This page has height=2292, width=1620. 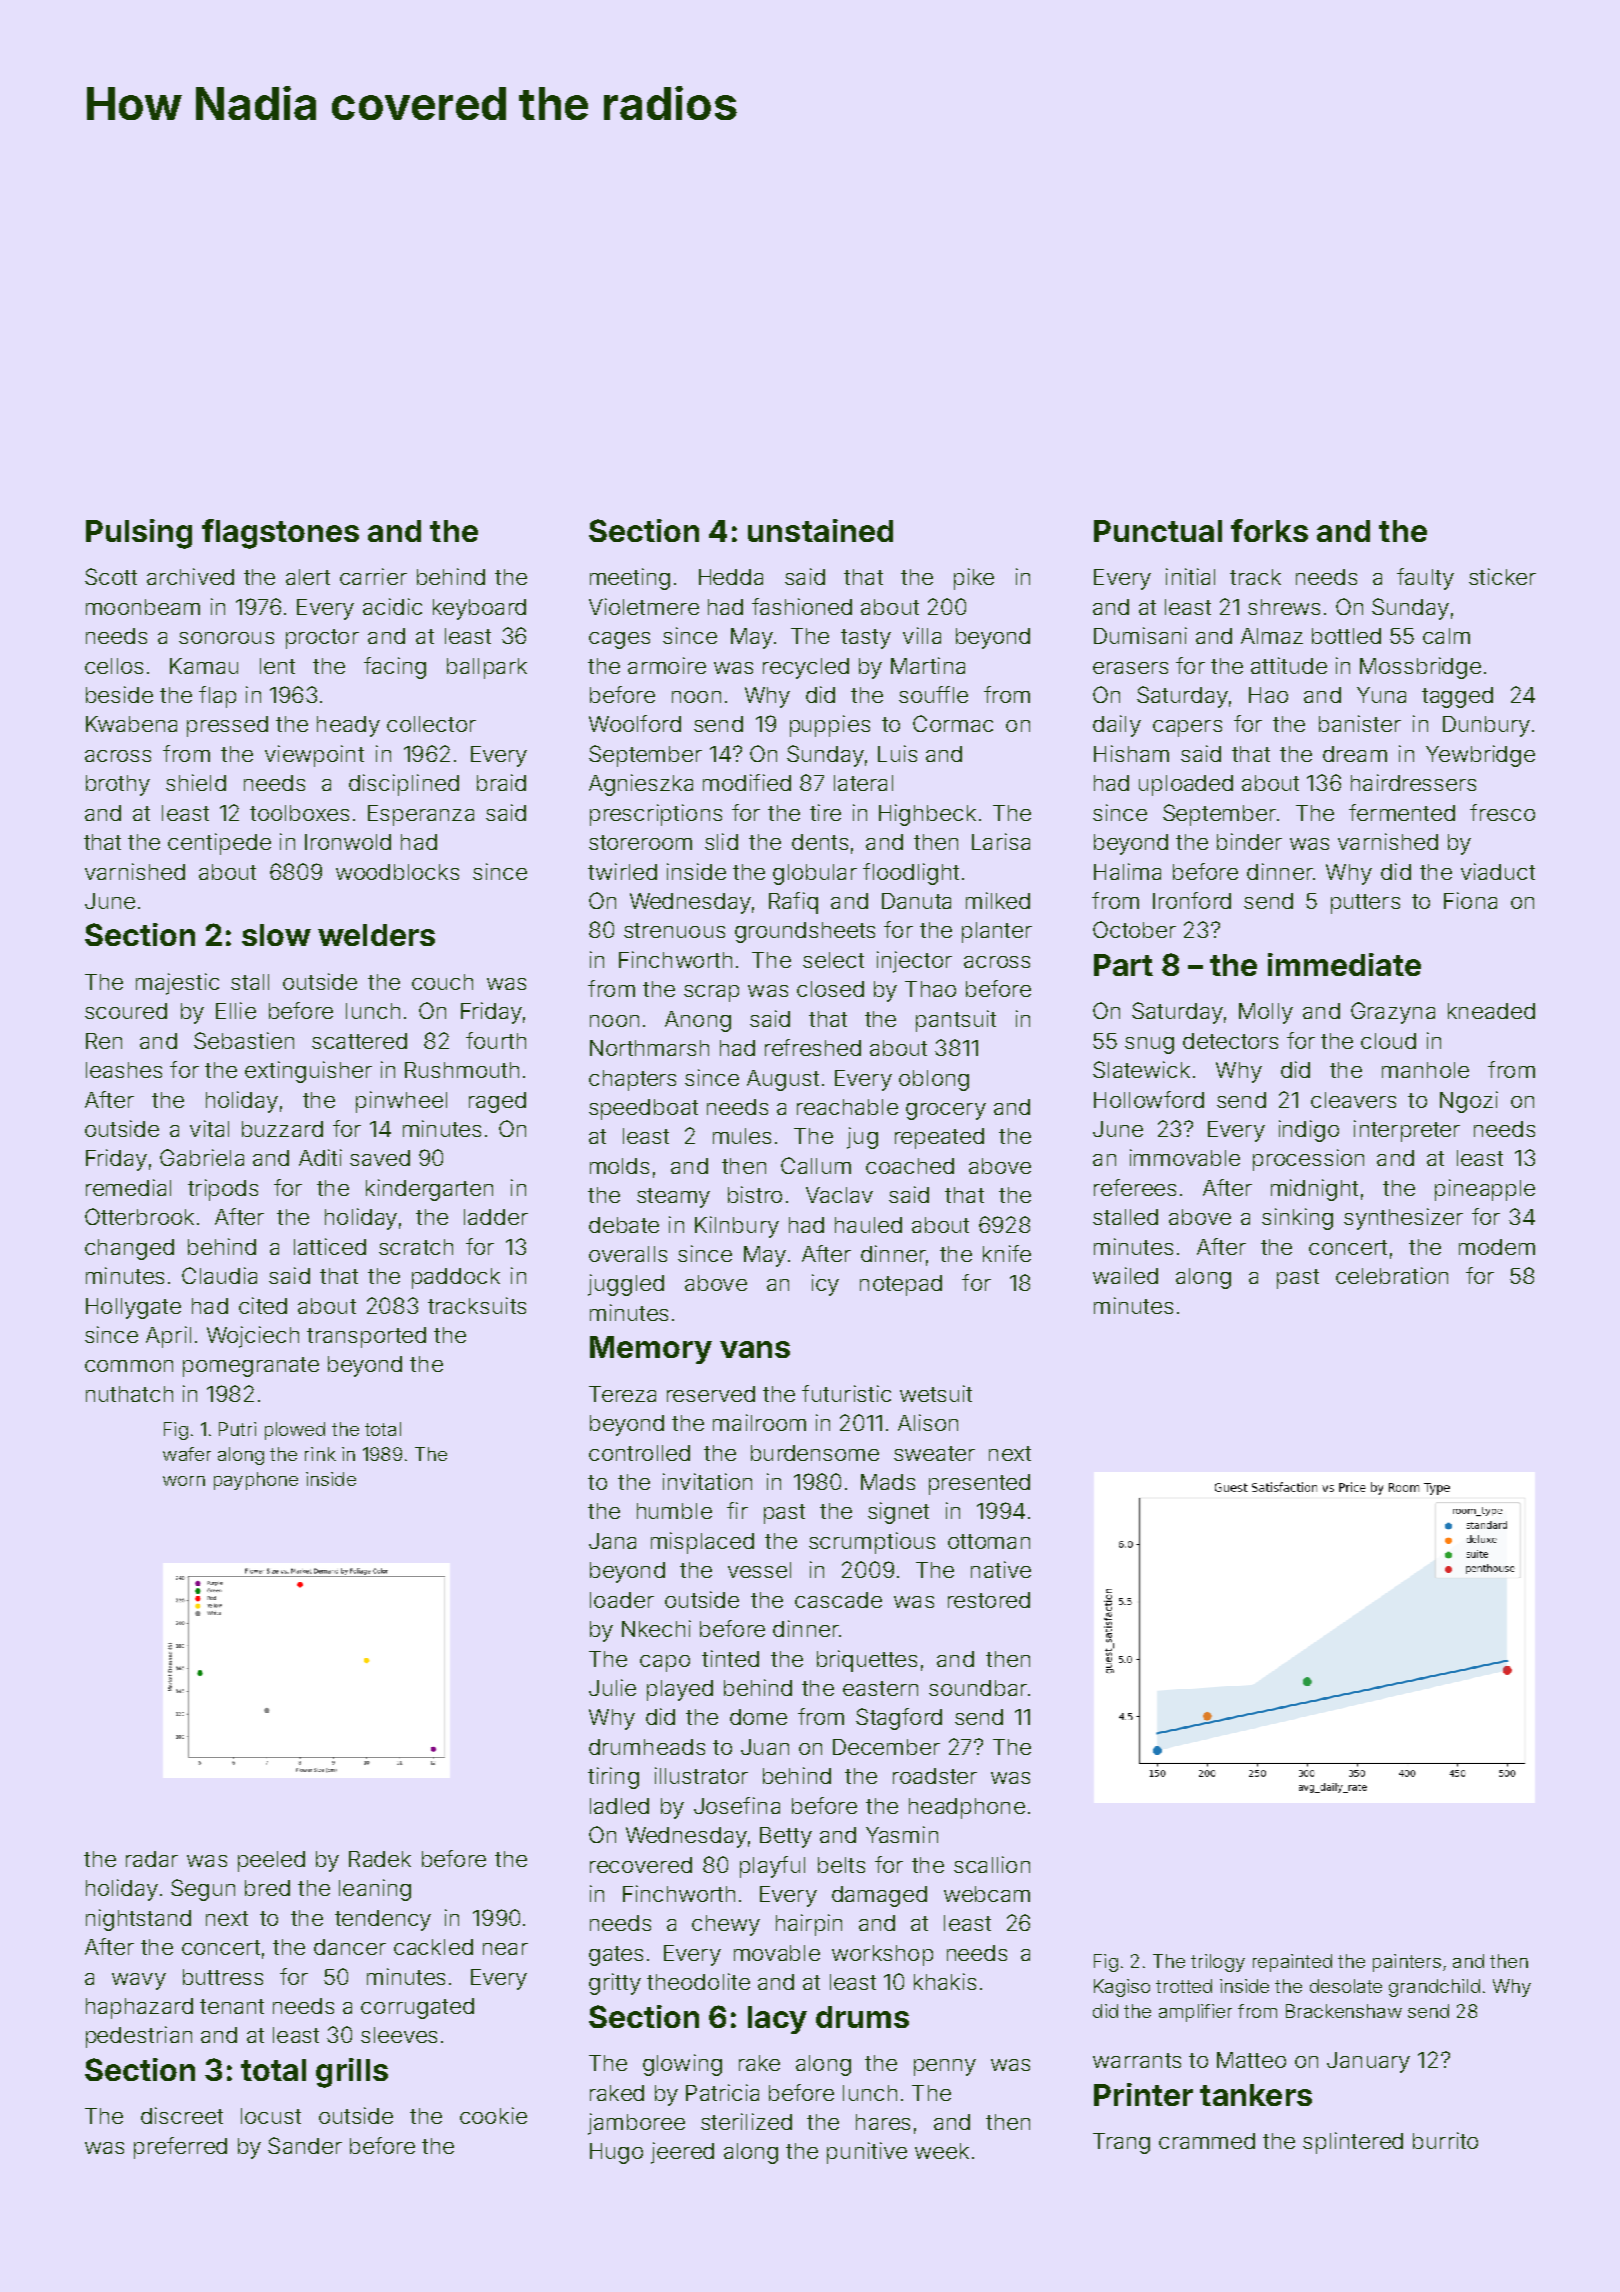 What do you see at coordinates (1392, 1275) in the page?
I see `celebration` at bounding box center [1392, 1275].
